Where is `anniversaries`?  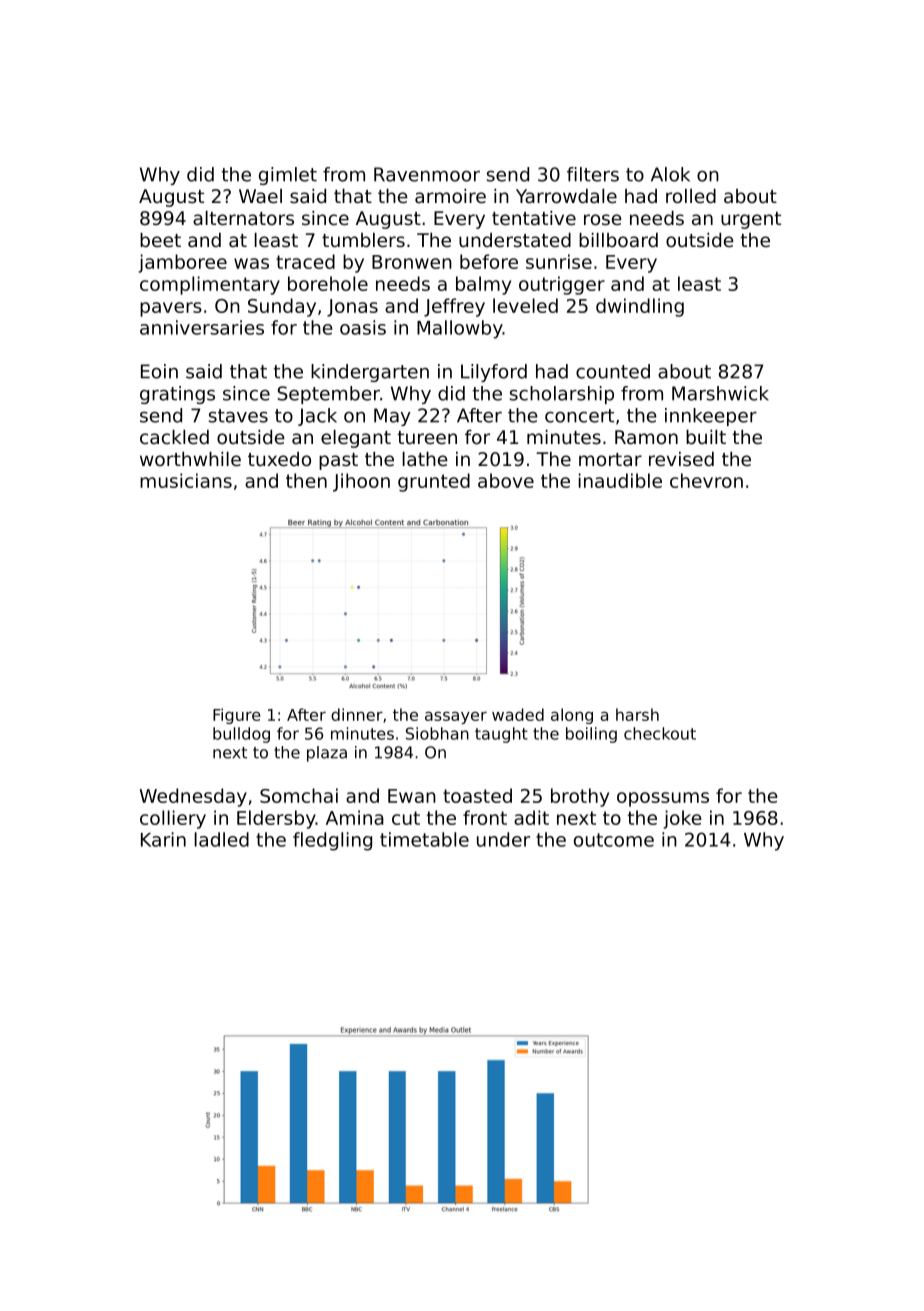
anniversaries is located at coordinates (202, 327).
